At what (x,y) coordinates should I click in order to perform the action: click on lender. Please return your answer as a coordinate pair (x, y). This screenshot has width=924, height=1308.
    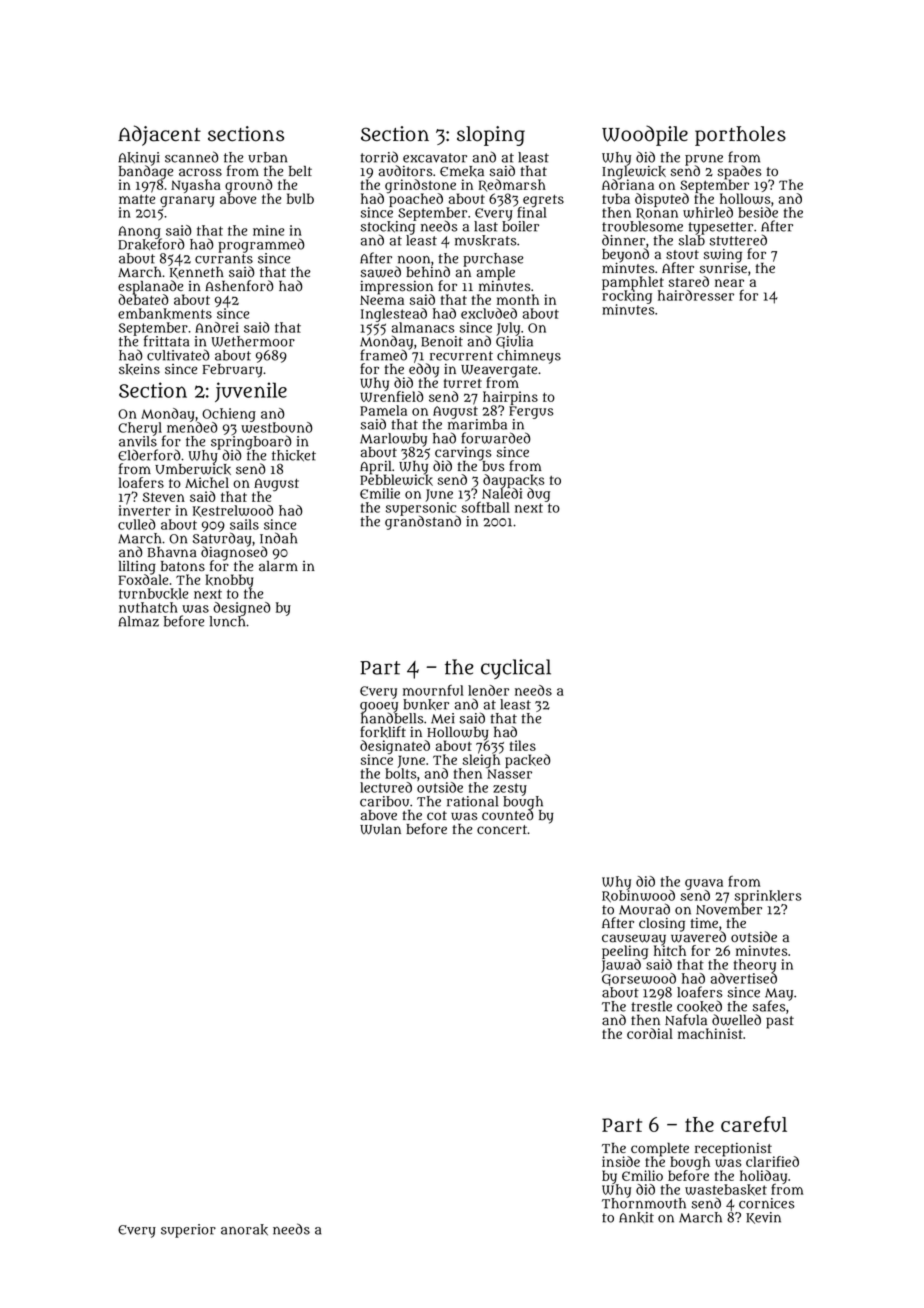
    Looking at the image, I should click on (488, 690).
